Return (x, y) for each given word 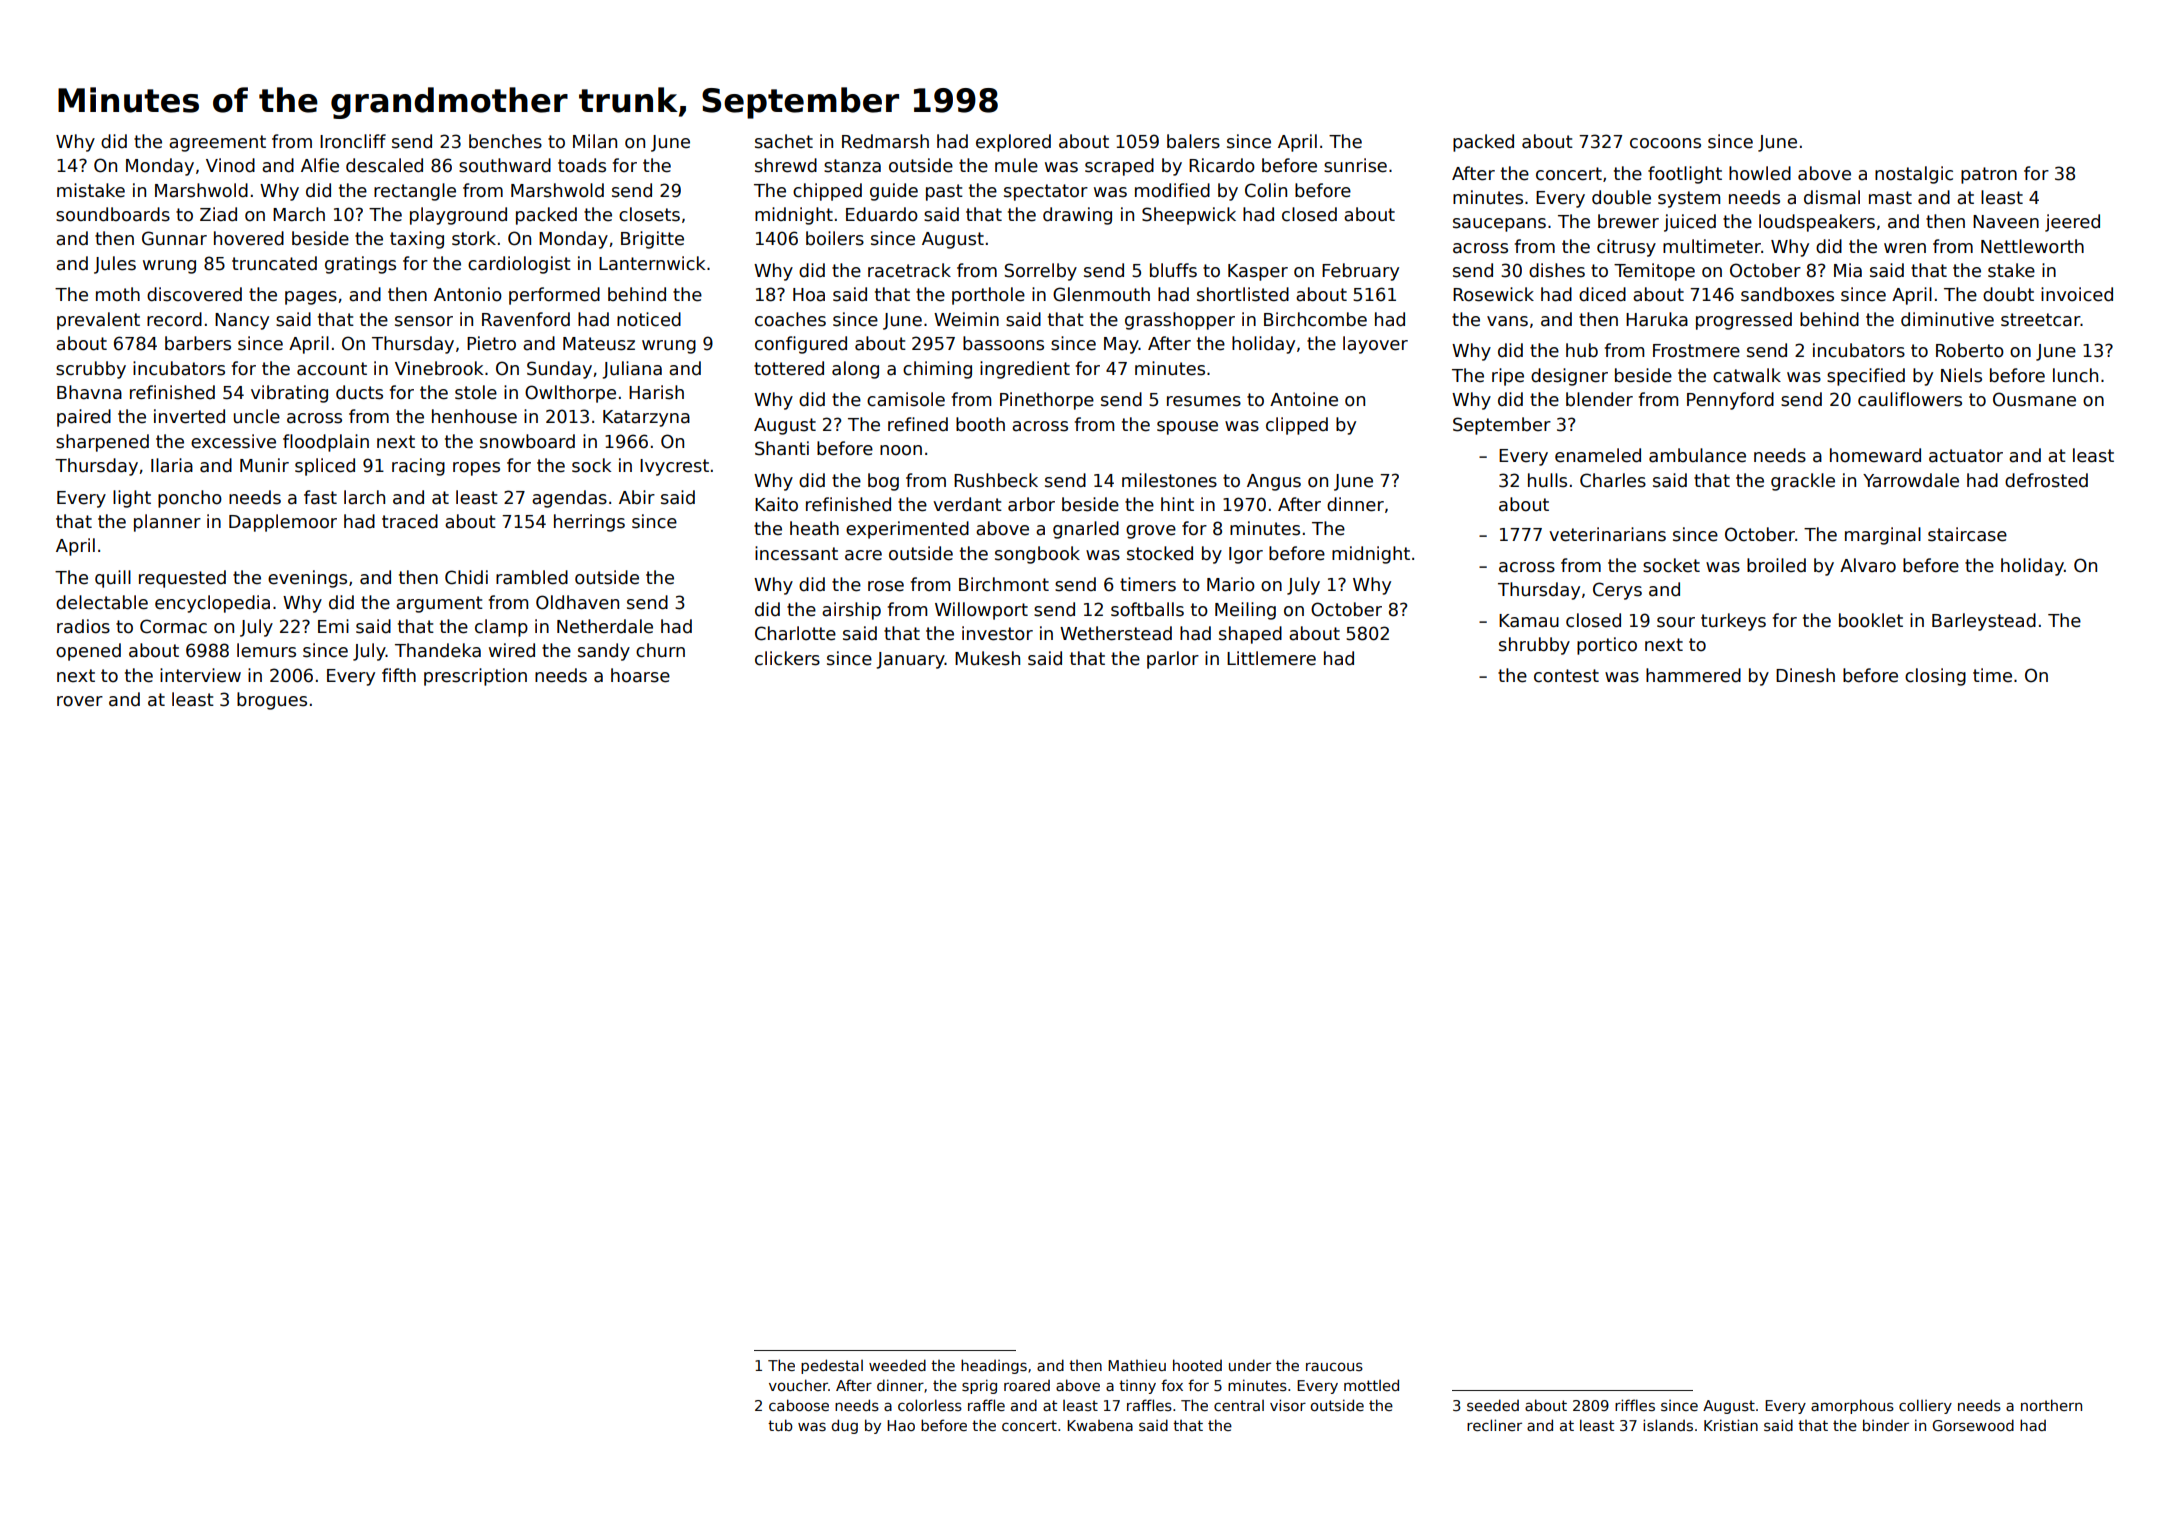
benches (505, 141)
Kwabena (1100, 1425)
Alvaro (1868, 565)
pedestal (832, 1366)
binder (1886, 1425)
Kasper (1258, 272)
